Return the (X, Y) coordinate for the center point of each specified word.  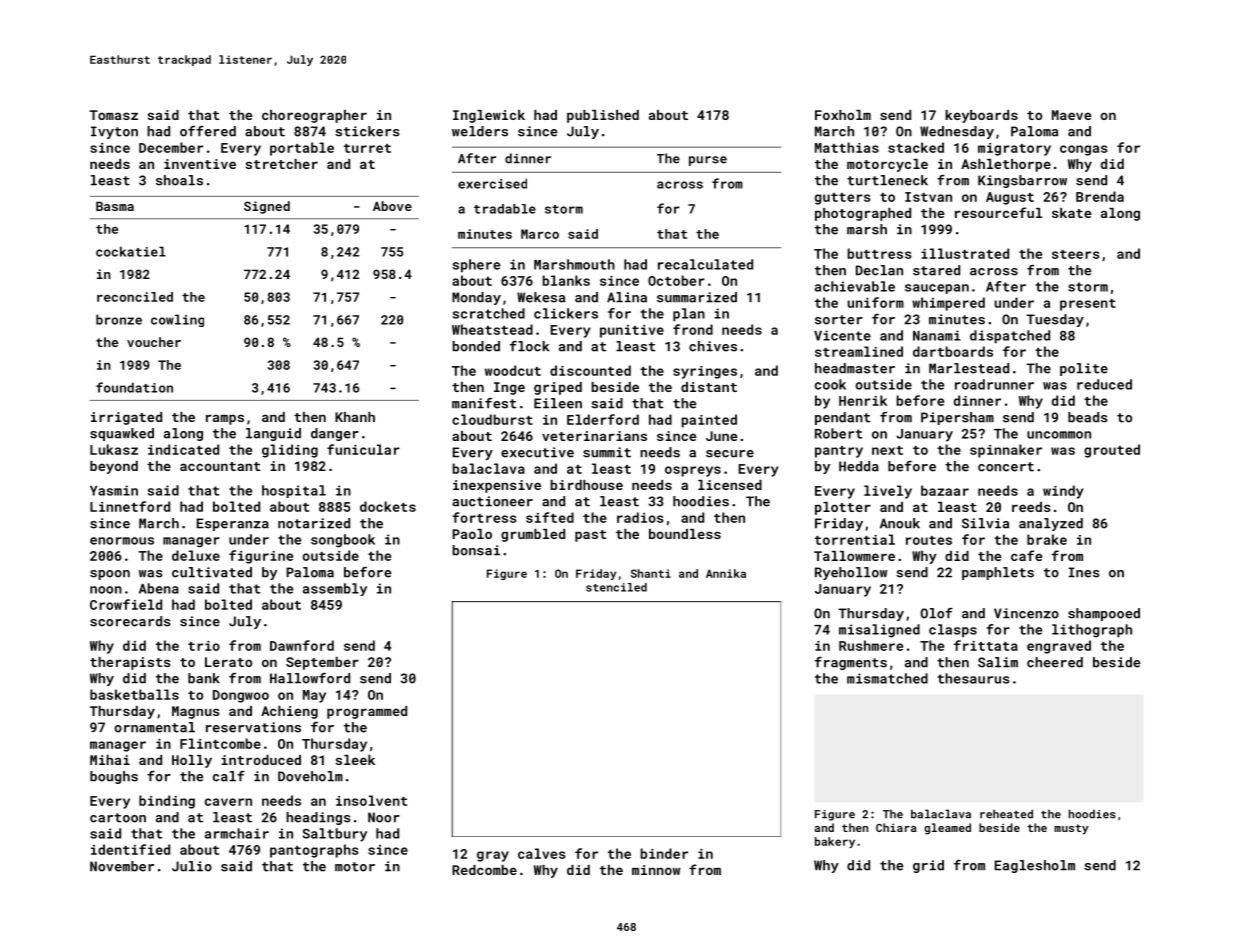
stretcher (282, 164)
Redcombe (484, 870)
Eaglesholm (1034, 866)
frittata (986, 645)
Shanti (651, 573)
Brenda (1100, 196)
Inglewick (489, 116)
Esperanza (232, 524)
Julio (192, 866)
